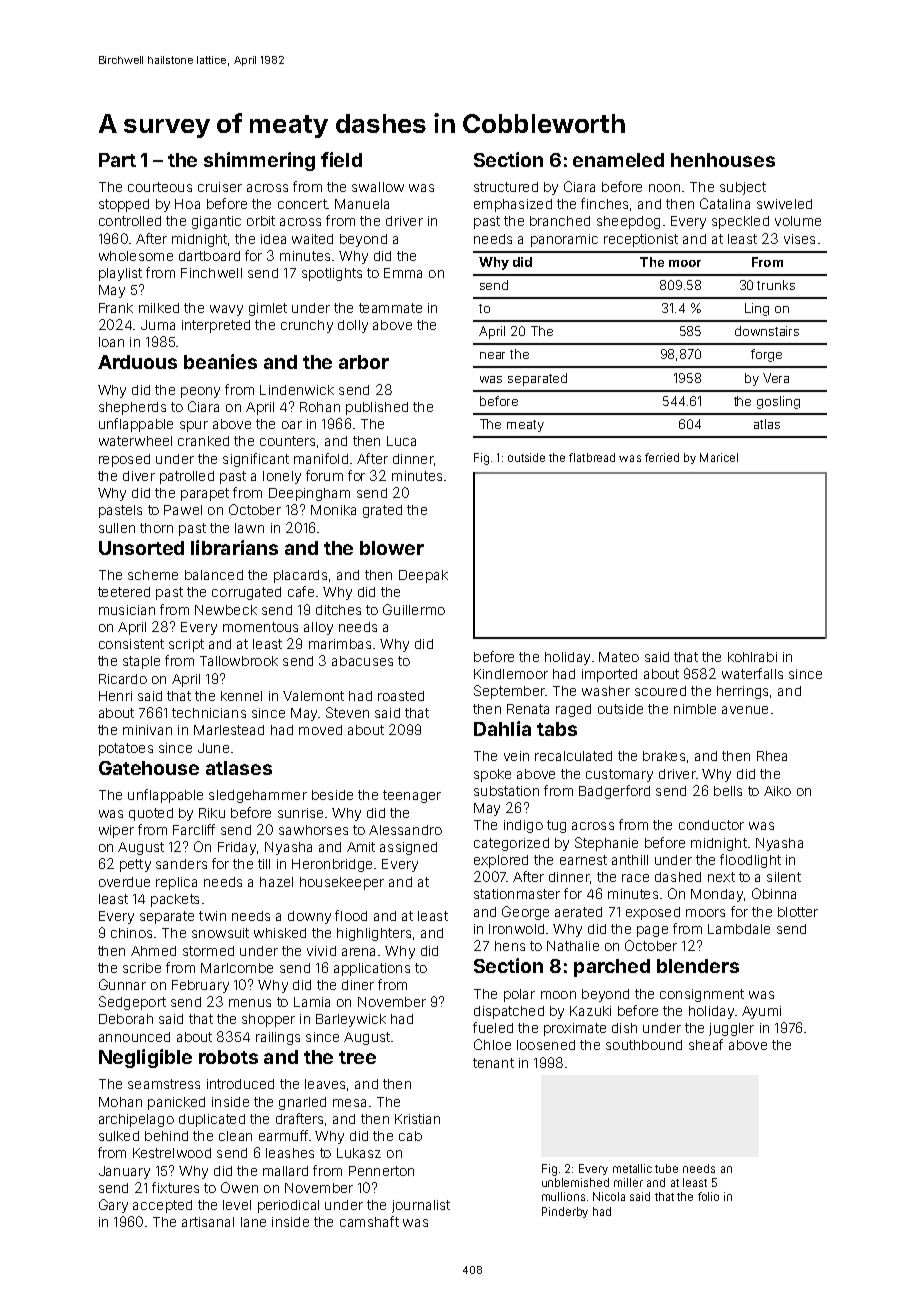  Describe the element at coordinates (117, 160) in the screenshot. I see `Part` at that location.
